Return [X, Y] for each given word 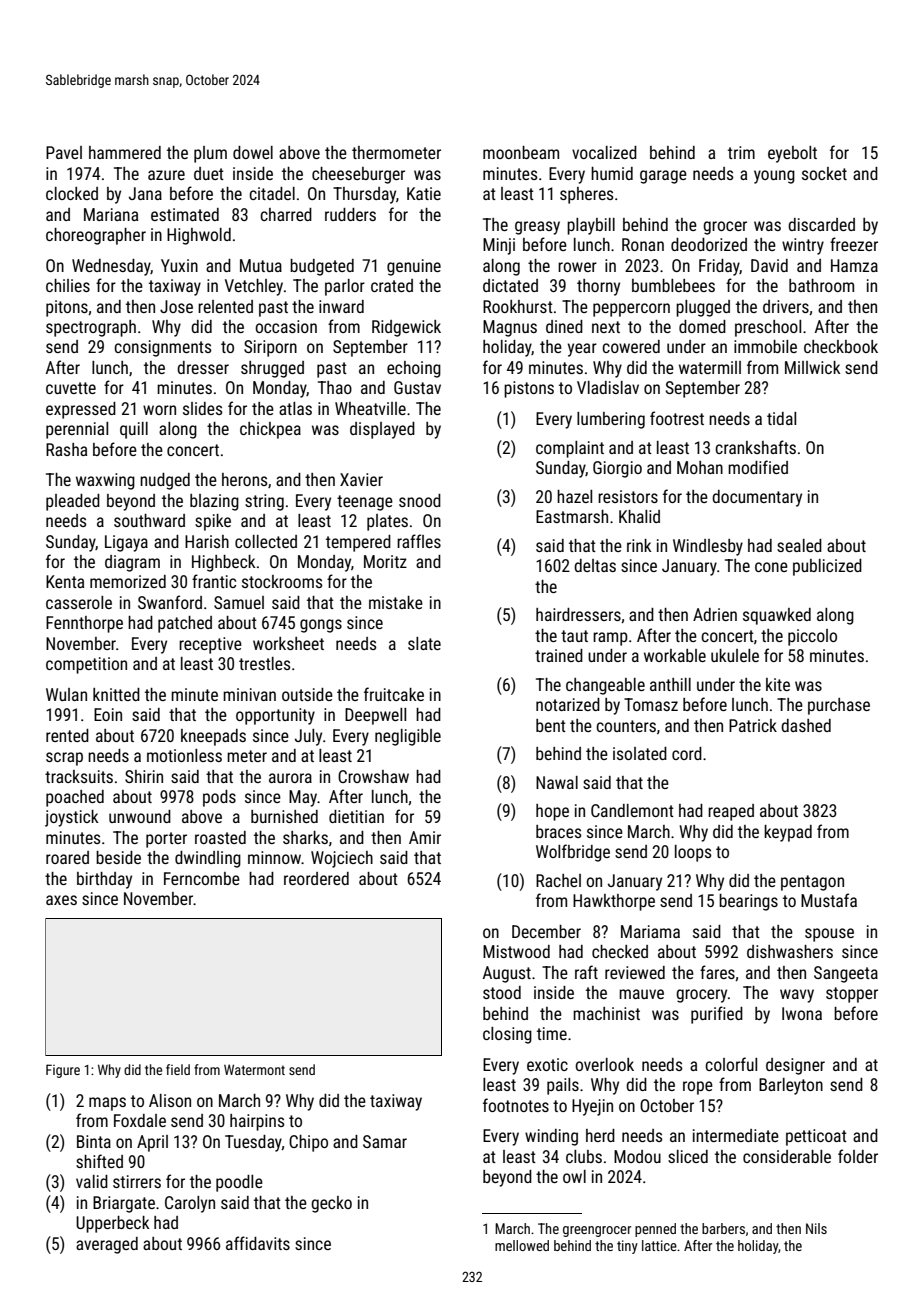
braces [559, 831]
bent [551, 725]
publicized [827, 567]
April [152, 1143]
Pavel [64, 152]
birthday [104, 880]
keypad [788, 833]
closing [507, 1035]
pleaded [73, 502]
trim [741, 152]
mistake [396, 602]
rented [67, 735]
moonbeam [521, 152]
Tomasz [651, 704]
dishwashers [790, 951]
